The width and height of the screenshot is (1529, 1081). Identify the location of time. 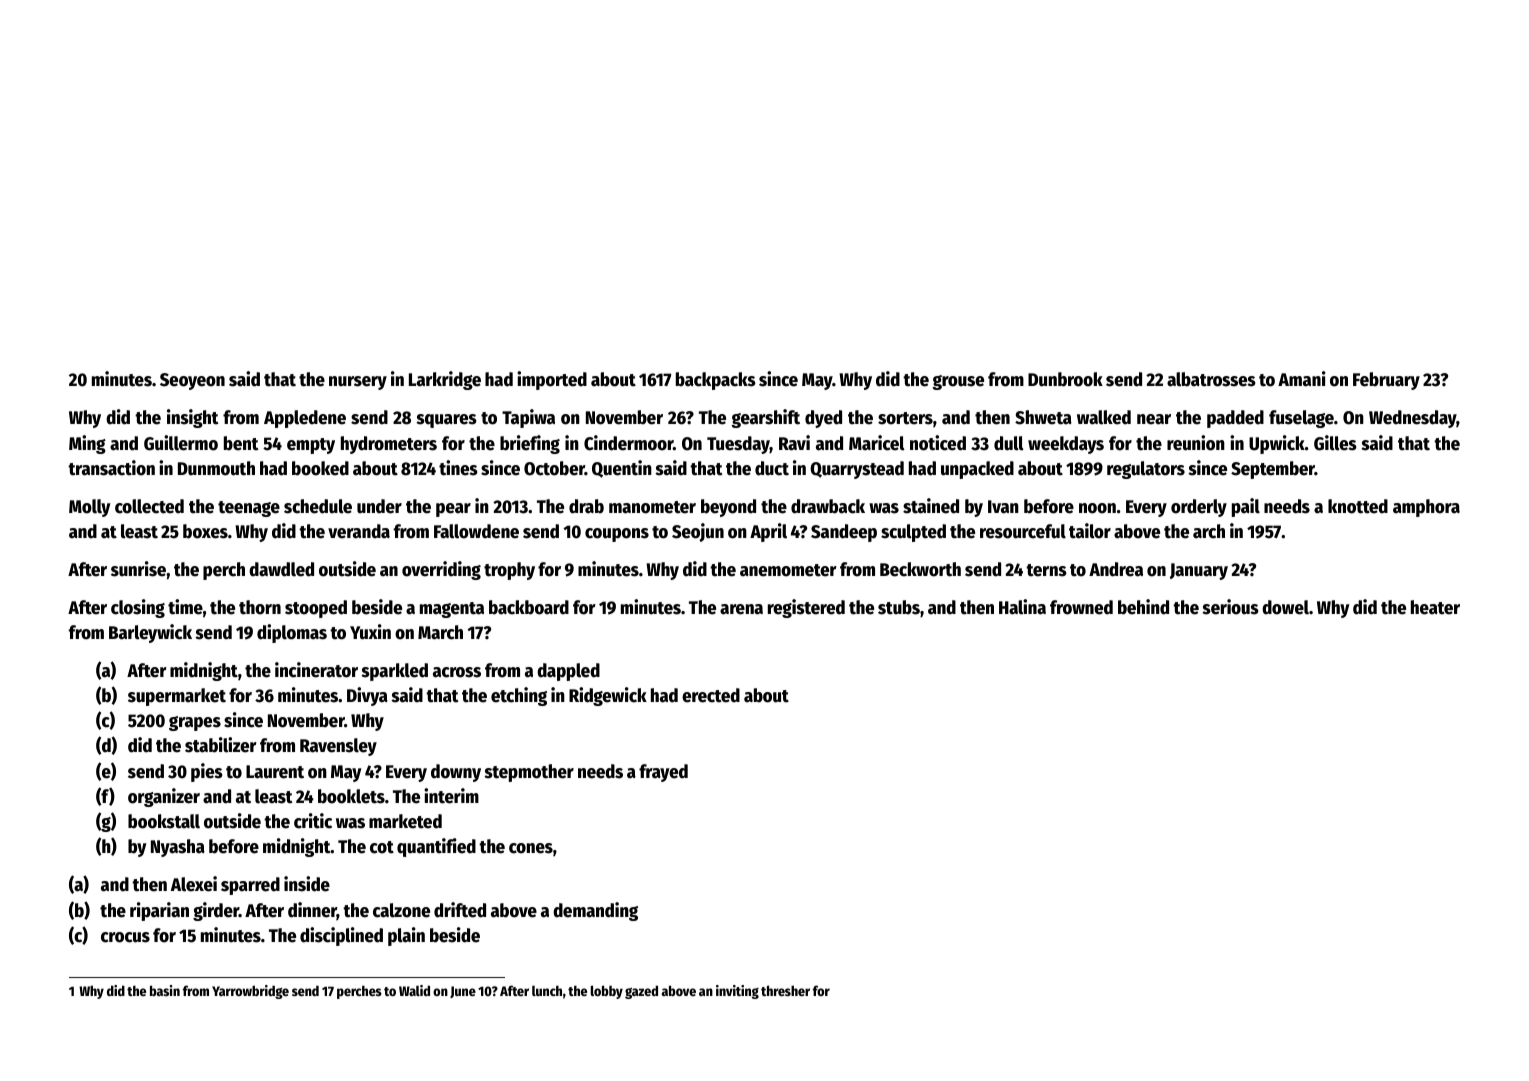
(185, 607).
